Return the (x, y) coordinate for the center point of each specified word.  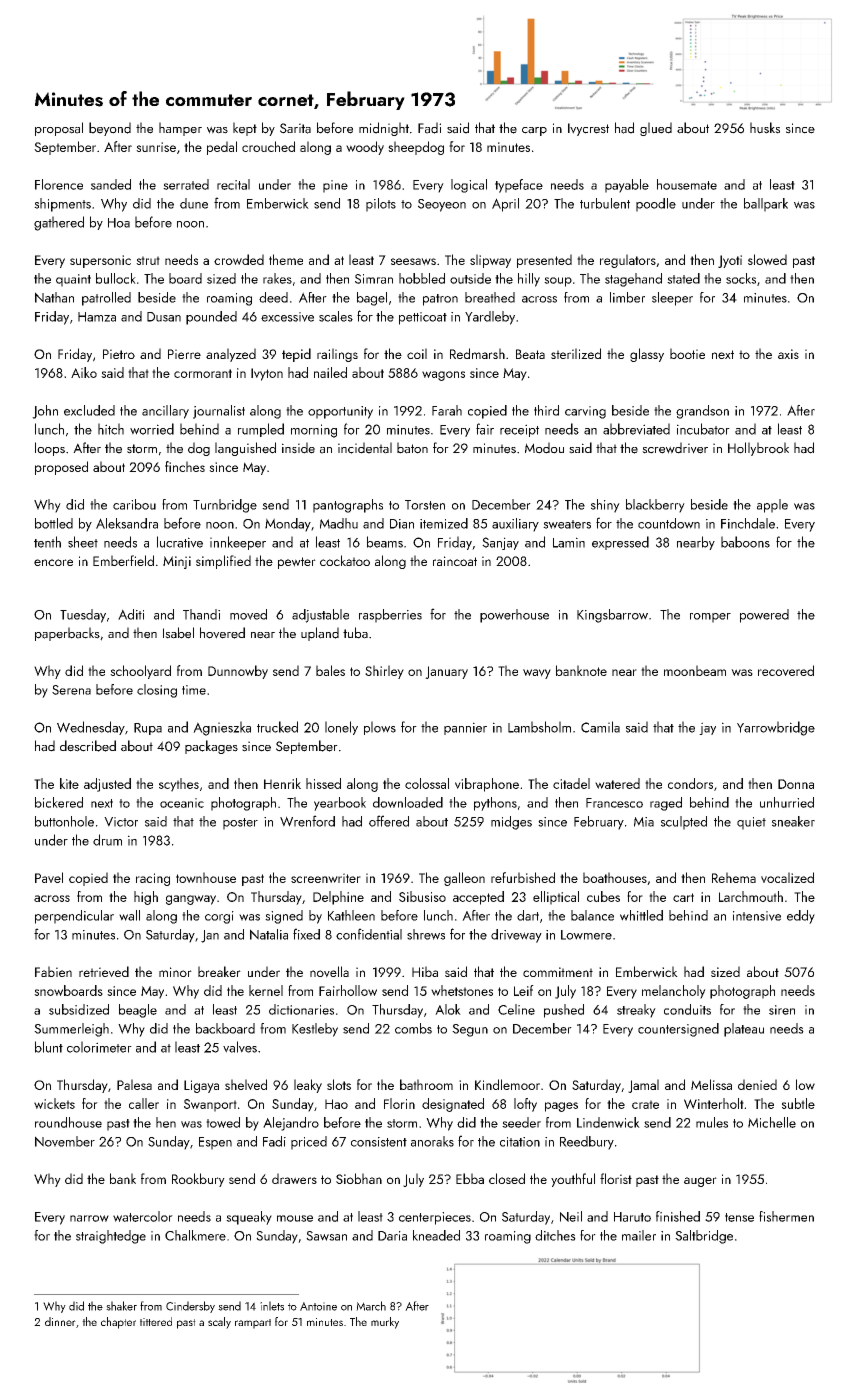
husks (765, 128)
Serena (71, 690)
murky (385, 1323)
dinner (60, 1321)
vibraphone (487, 785)
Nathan (54, 297)
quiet (751, 823)
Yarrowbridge (776, 728)
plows (380, 728)
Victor (121, 822)
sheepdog (416, 148)
